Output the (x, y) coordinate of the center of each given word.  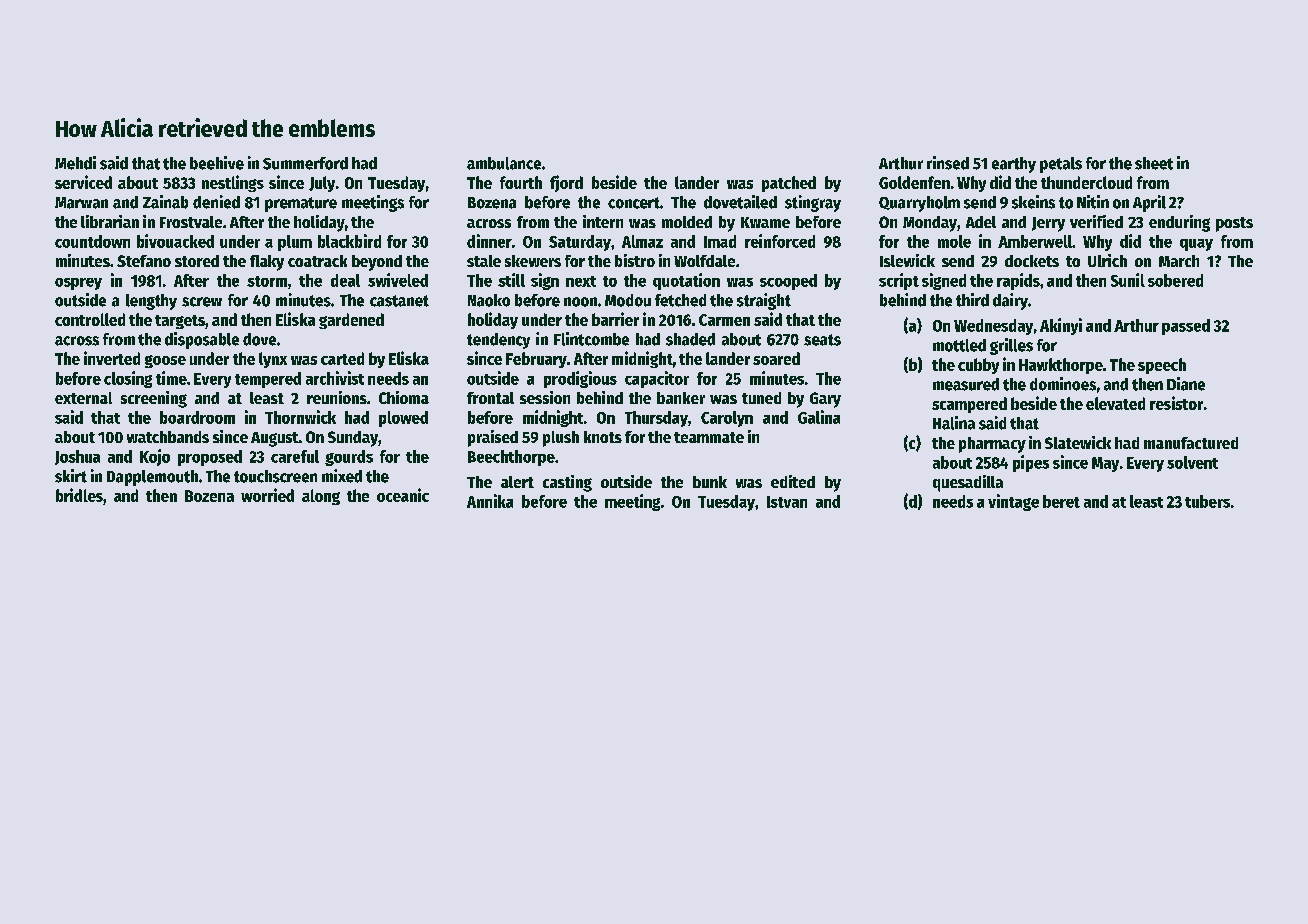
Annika (490, 501)
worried (267, 495)
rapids (1018, 281)
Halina (954, 423)
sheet (1154, 163)
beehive (217, 163)
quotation (686, 281)
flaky (267, 263)
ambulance (504, 163)
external (83, 398)
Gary (825, 400)
